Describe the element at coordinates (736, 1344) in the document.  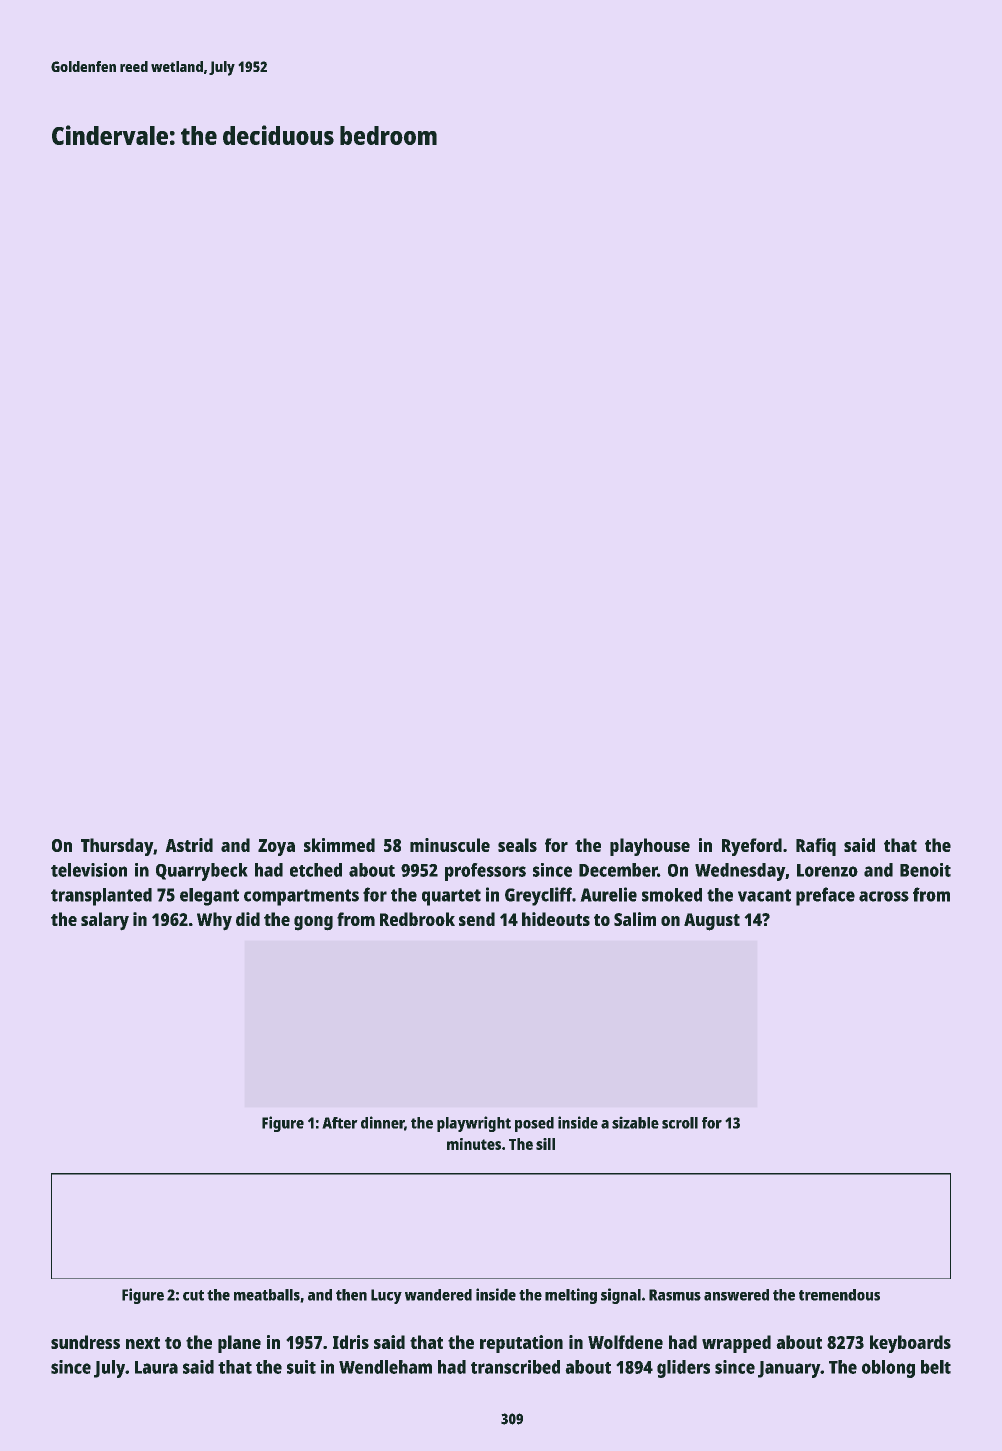
I see `wrapped` at that location.
